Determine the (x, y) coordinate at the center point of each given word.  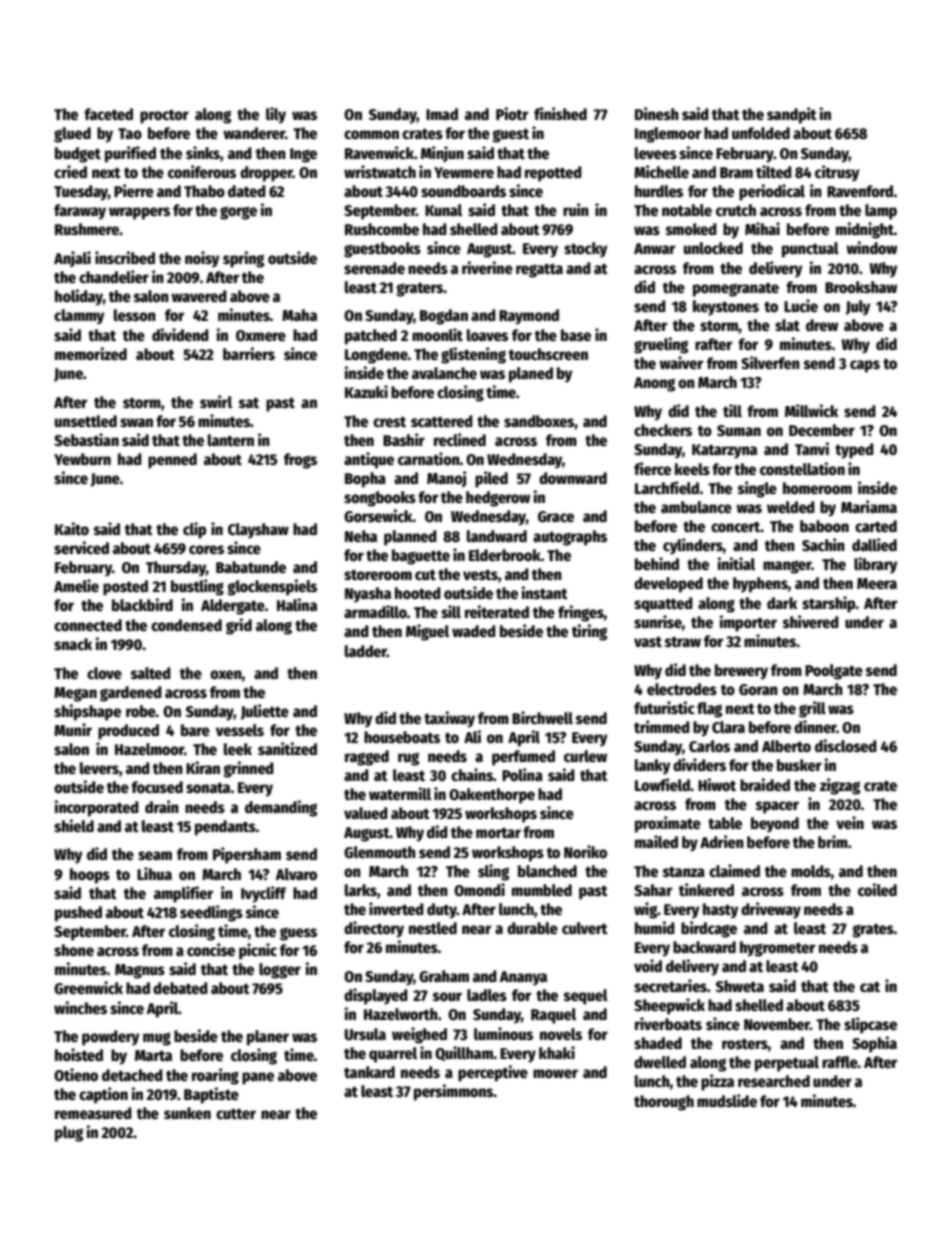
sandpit (792, 115)
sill (451, 612)
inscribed (125, 257)
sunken (187, 1113)
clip (194, 530)
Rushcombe (382, 229)
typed (854, 451)
